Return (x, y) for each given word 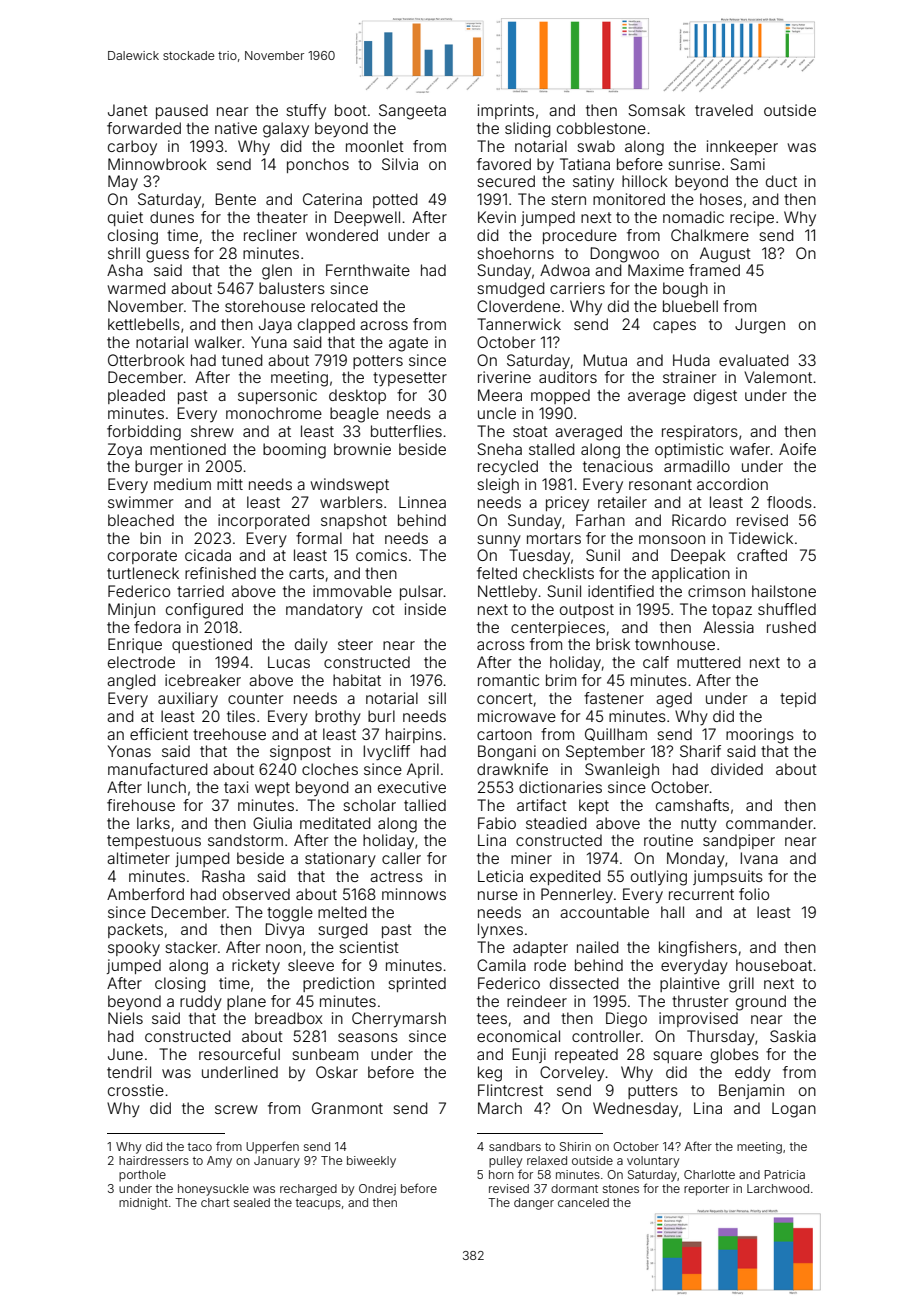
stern (568, 199)
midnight (143, 1204)
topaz (732, 611)
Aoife (797, 449)
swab (596, 146)
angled (131, 682)
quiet (125, 218)
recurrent (701, 894)
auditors (568, 377)
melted (342, 912)
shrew (212, 431)
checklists (558, 573)
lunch (167, 787)
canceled (583, 1202)
